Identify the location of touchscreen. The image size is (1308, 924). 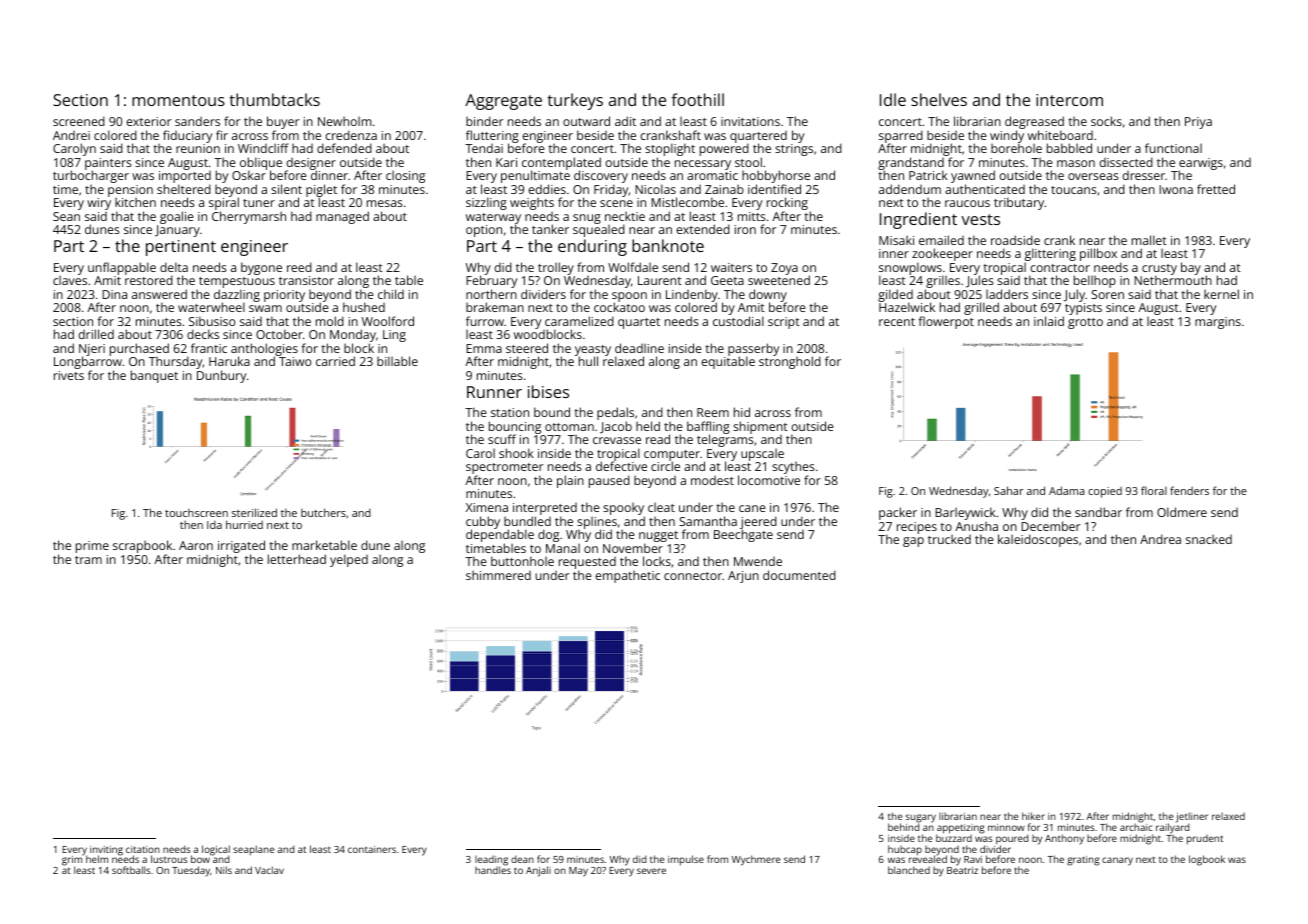
(196, 513).
